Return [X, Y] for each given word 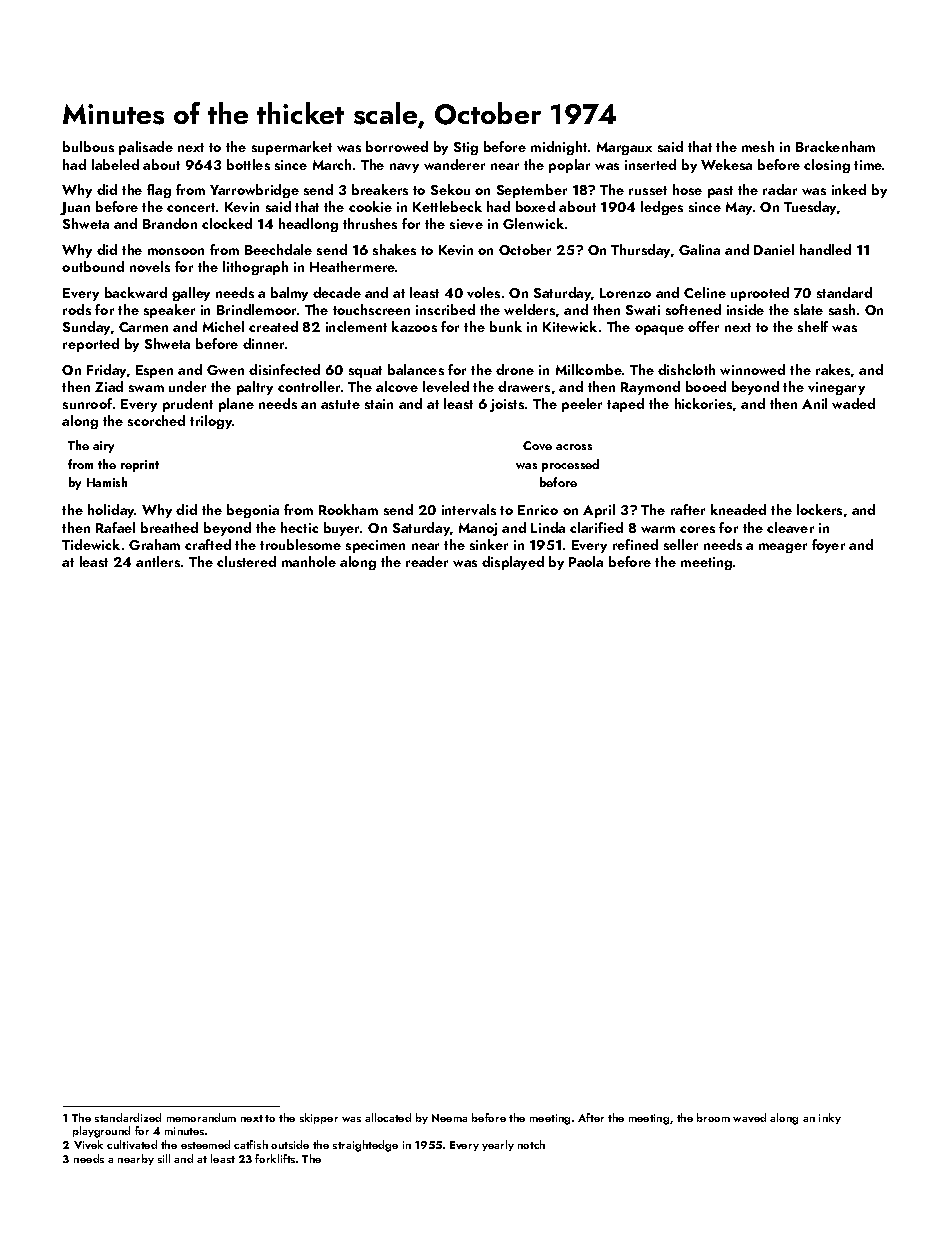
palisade [146, 148]
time [868, 165]
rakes [833, 369]
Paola [586, 561]
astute [340, 404]
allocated [388, 1117]
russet [648, 190]
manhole [309, 561]
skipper [319, 1118]
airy [103, 447]
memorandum [201, 1117]
